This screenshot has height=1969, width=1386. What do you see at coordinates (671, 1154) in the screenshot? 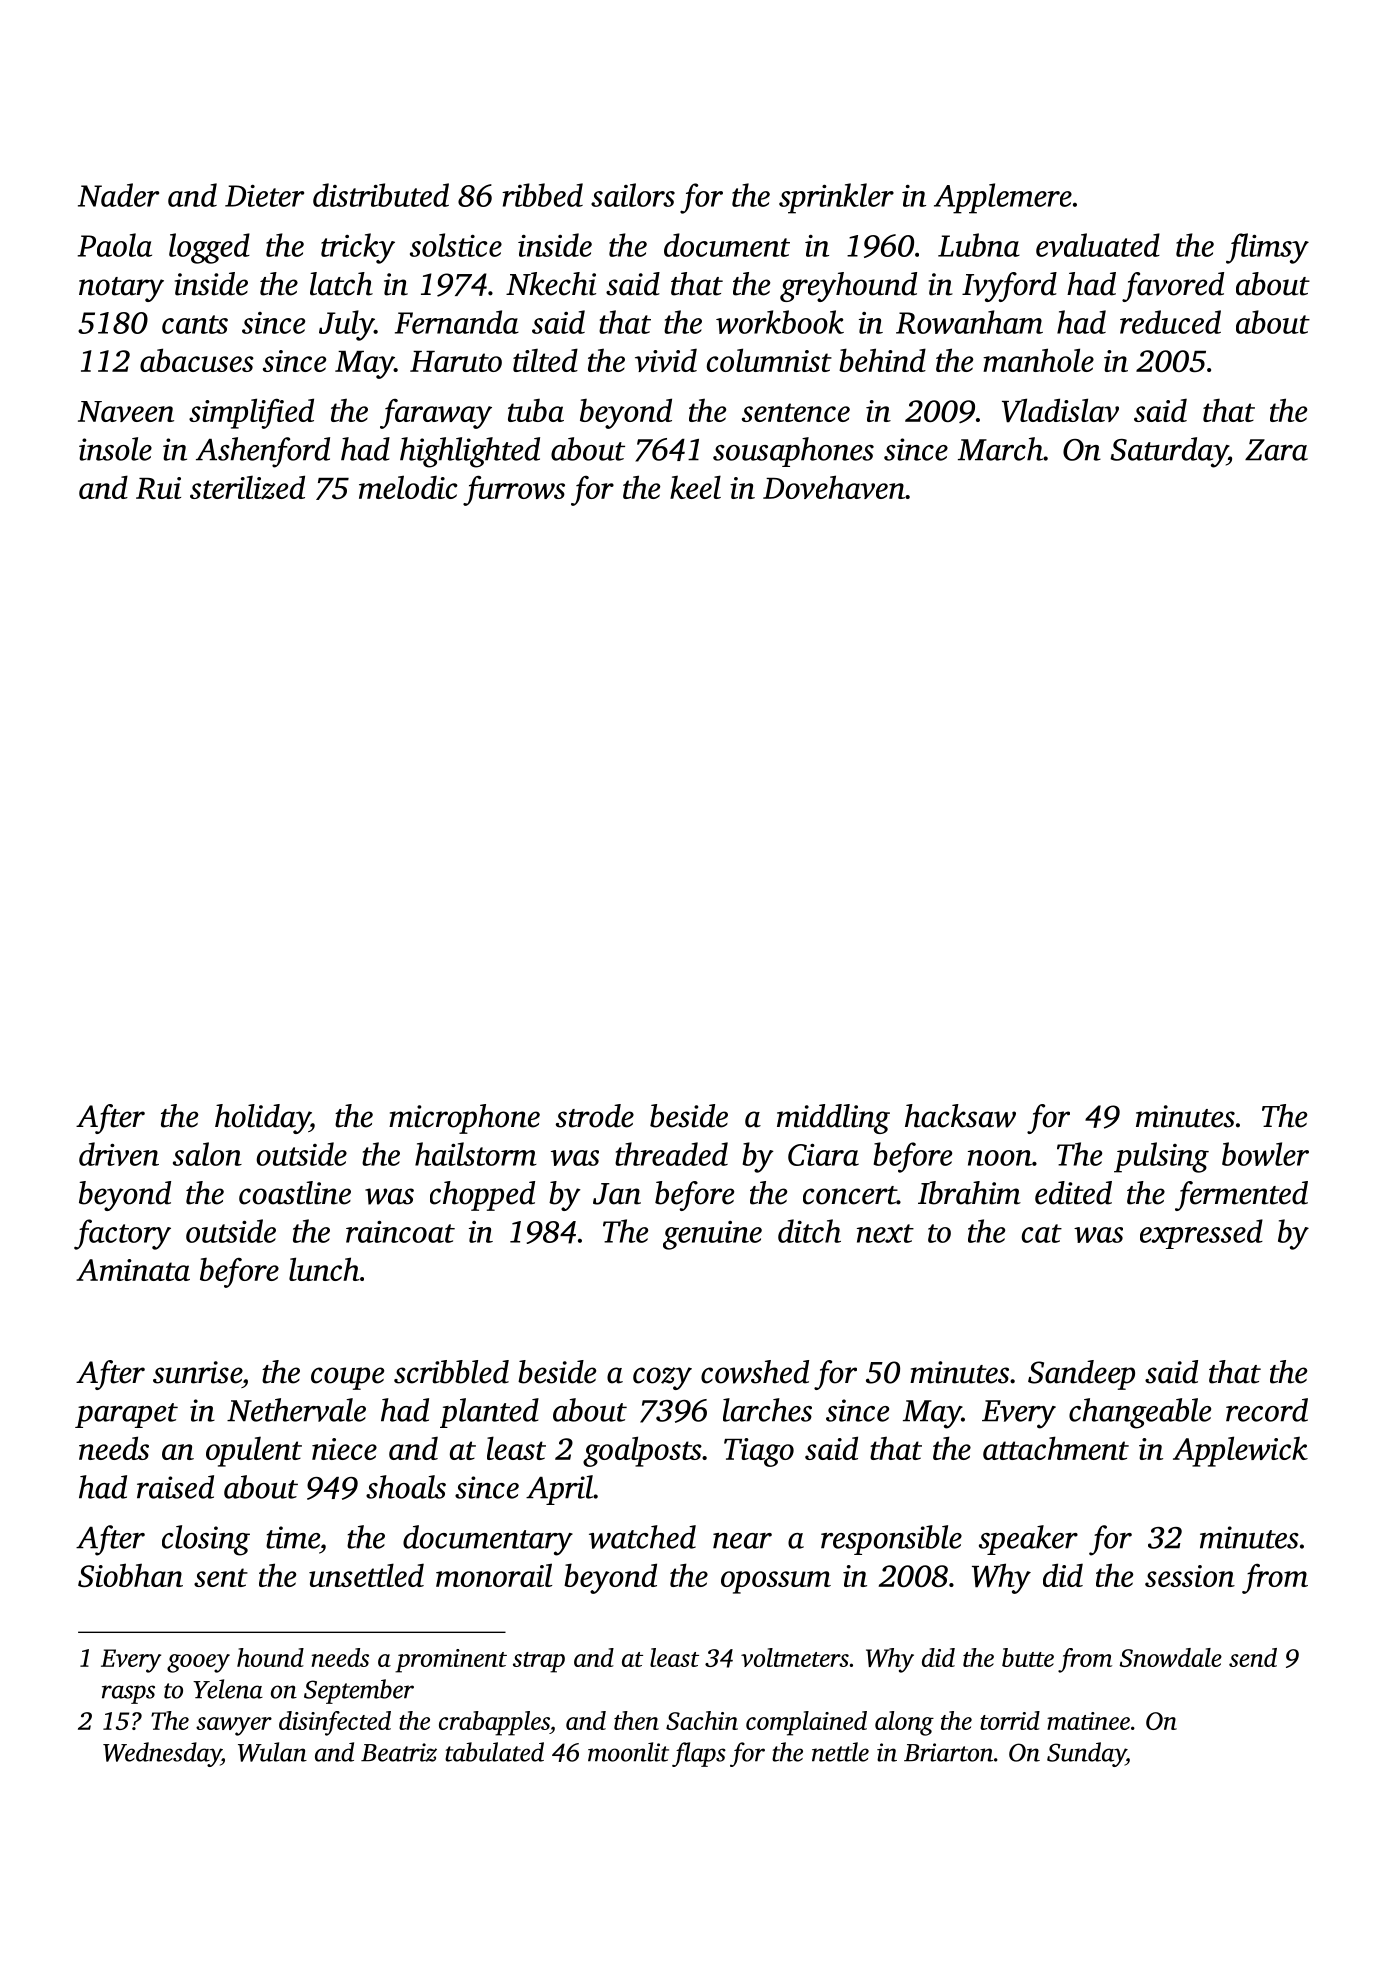
I see `threaded` at bounding box center [671, 1154].
